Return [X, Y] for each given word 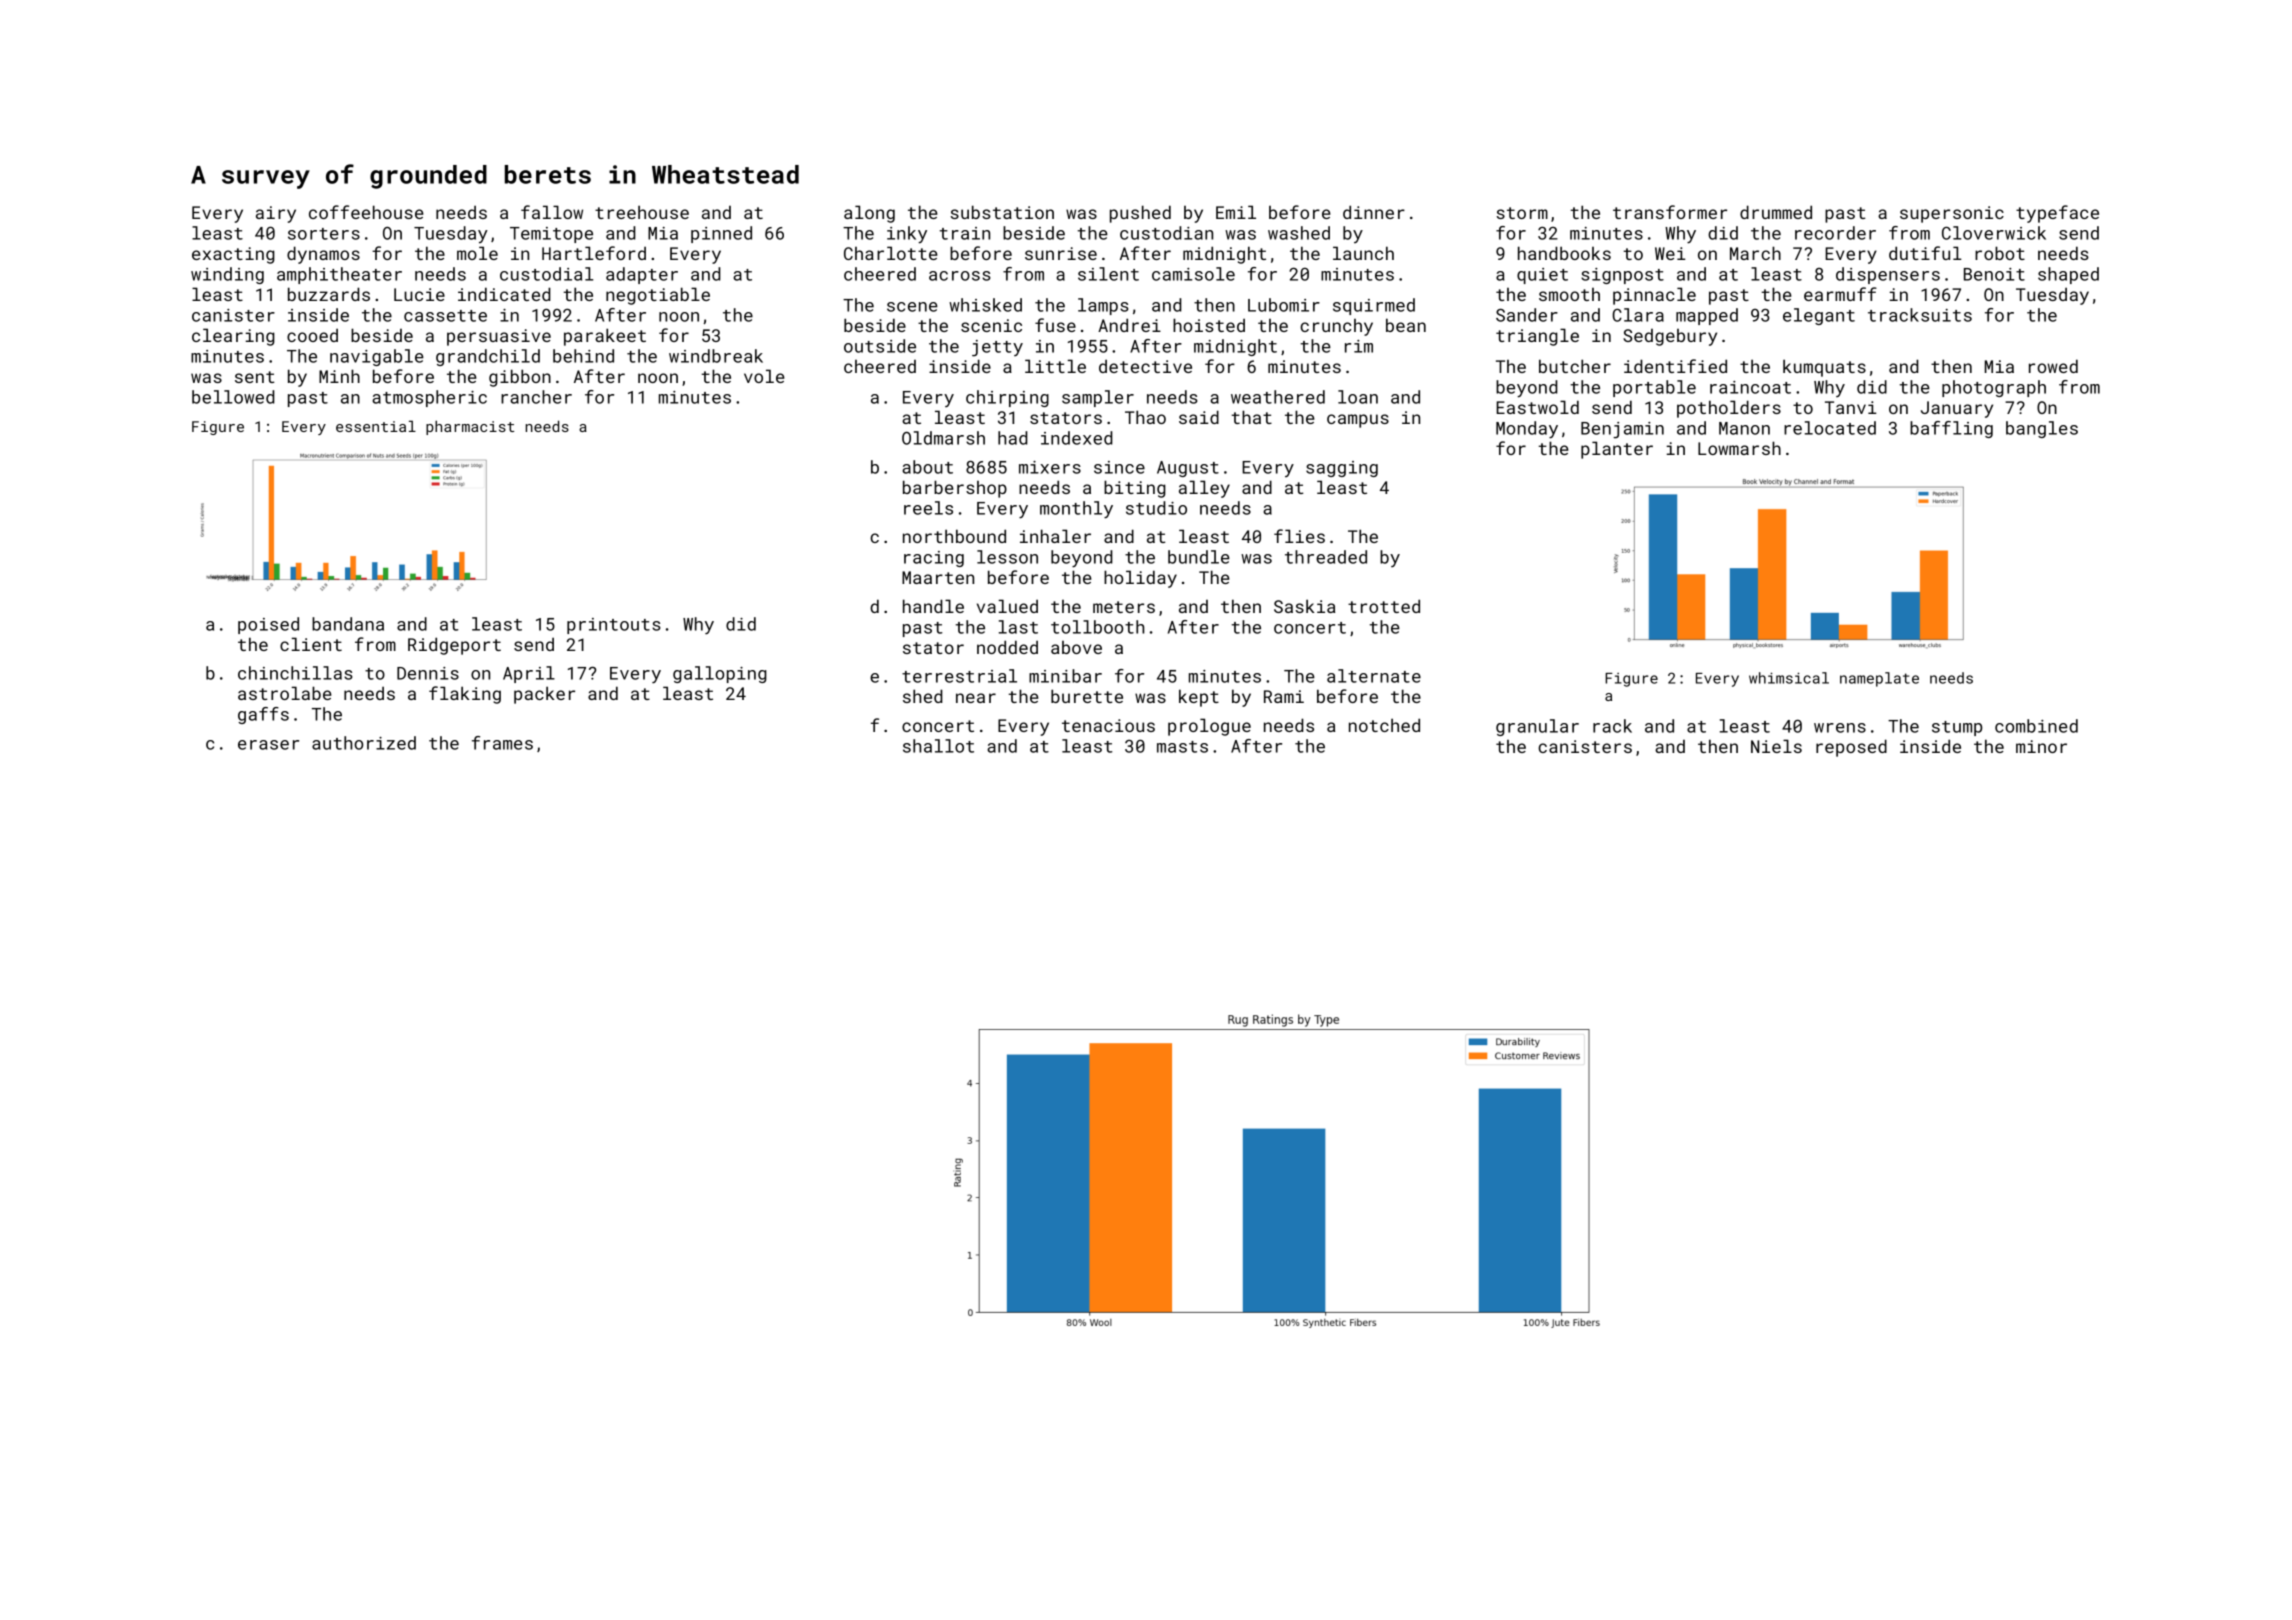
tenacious [1108, 725]
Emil [1236, 212]
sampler [1098, 398]
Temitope [551, 235]
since [1119, 467]
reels [928, 508]
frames [502, 743]
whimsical [1789, 678]
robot [2000, 253]
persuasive [499, 337]
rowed [2053, 366]
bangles [2042, 429]
